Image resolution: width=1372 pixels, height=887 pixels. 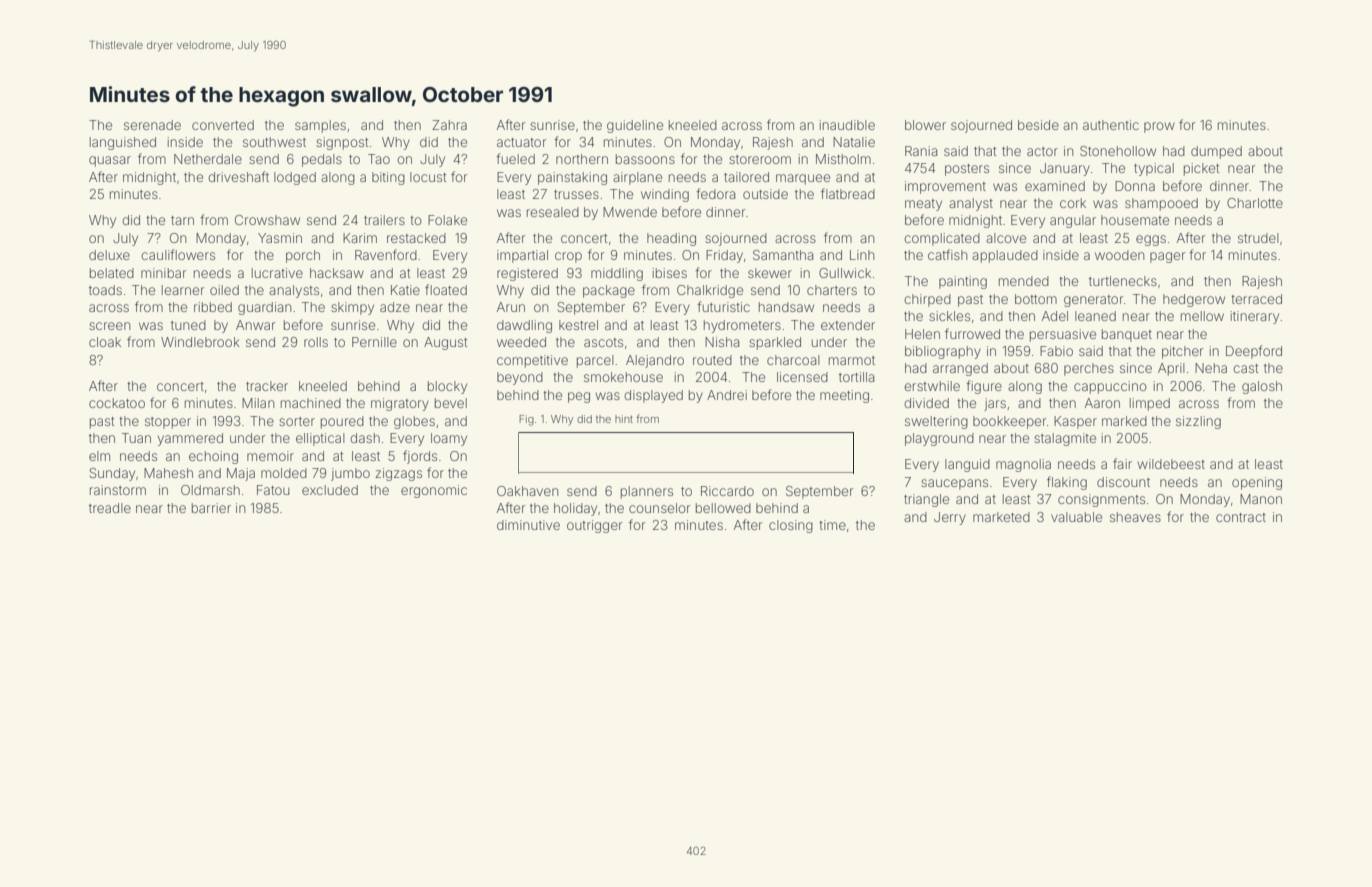 What do you see at coordinates (211, 508) in the document?
I see `barrier` at bounding box center [211, 508].
